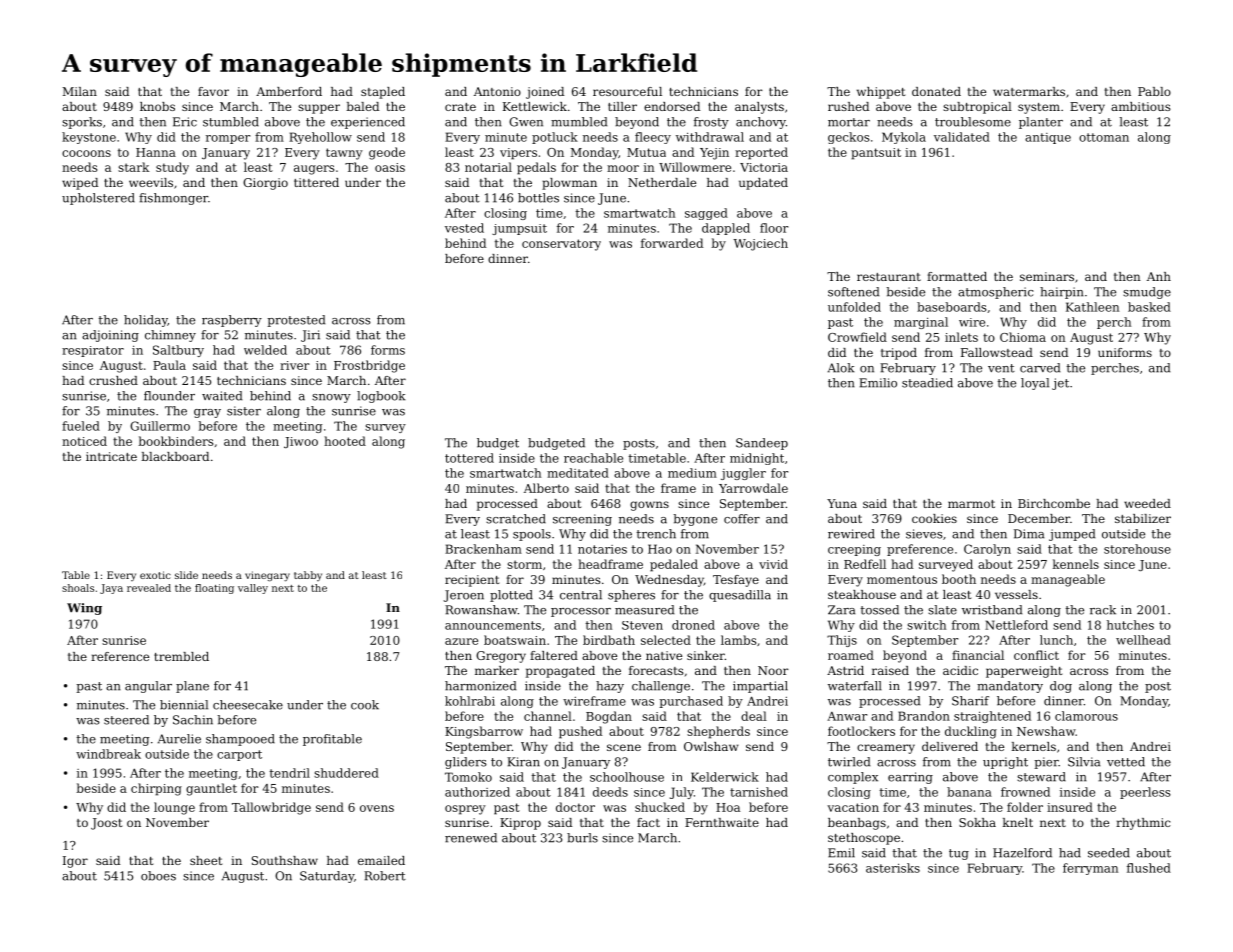 The height and width of the screenshot is (952, 1233). I want to click on cocoons, so click(86, 153).
